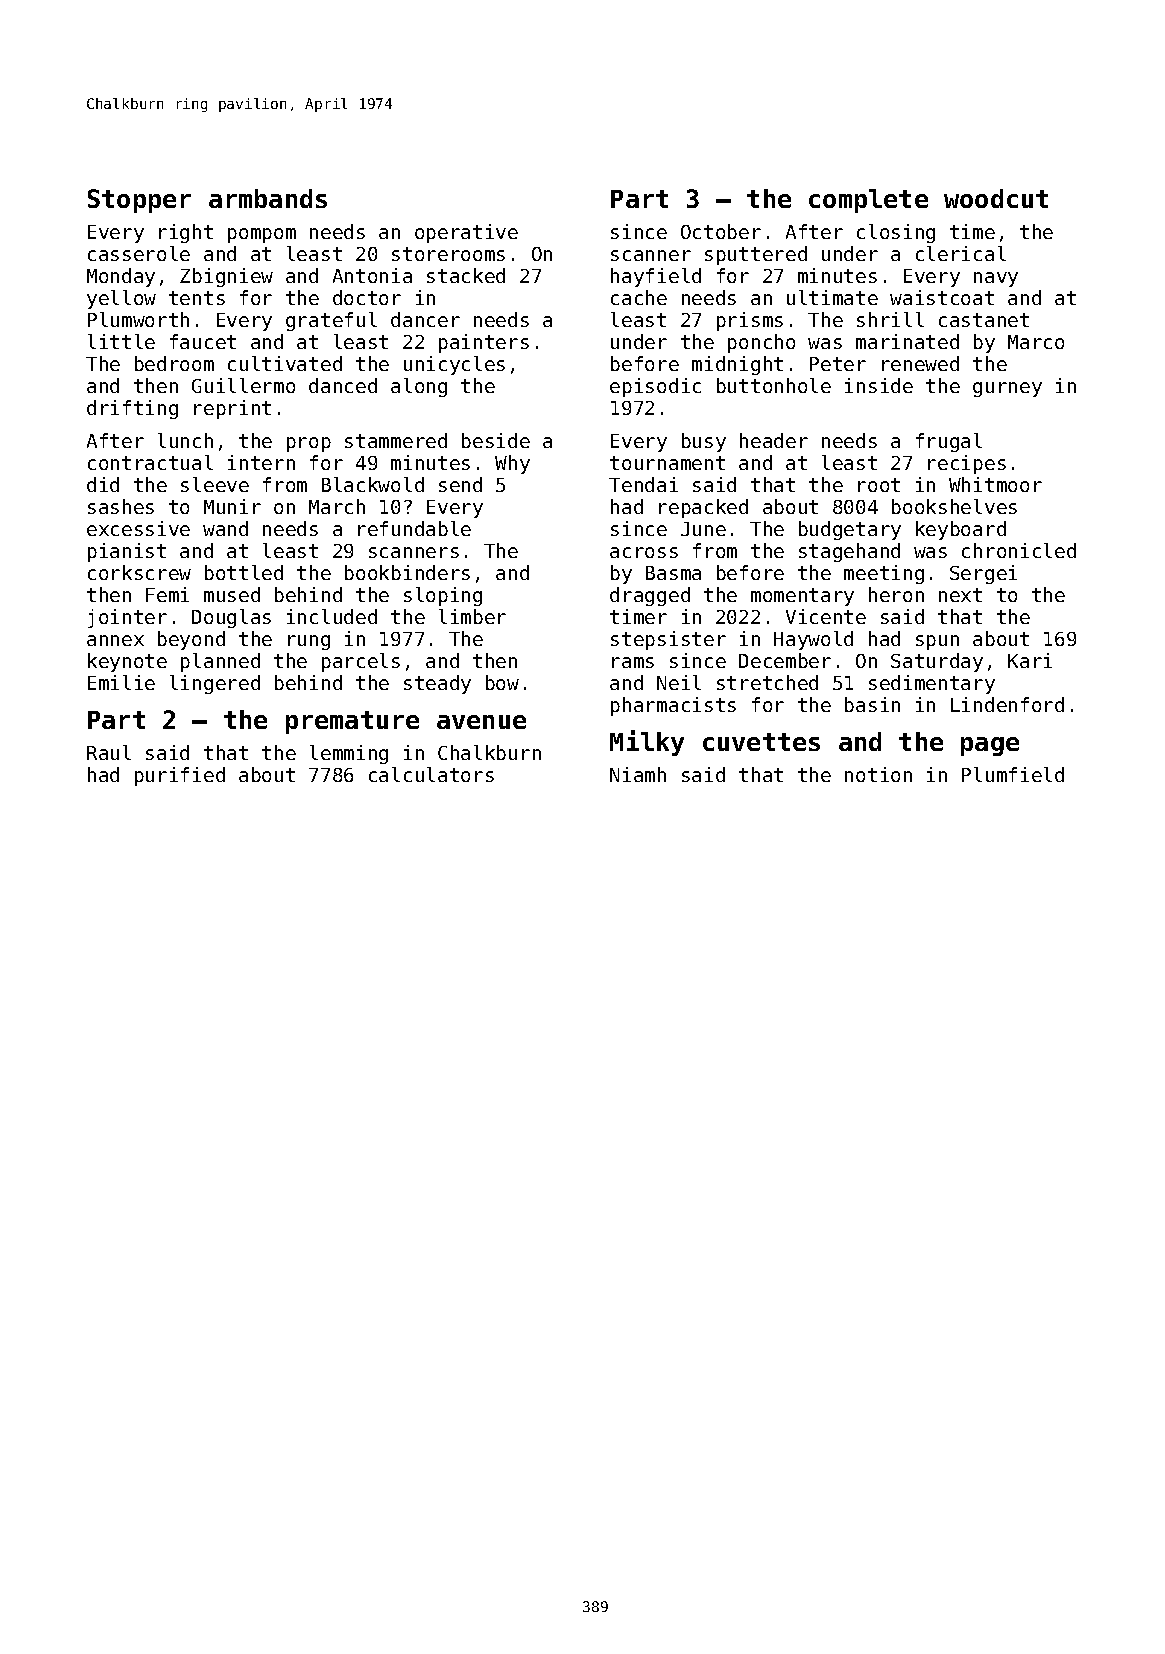 The width and height of the page is (1165, 1654). What do you see at coordinates (180, 776) in the page?
I see `purified` at bounding box center [180, 776].
